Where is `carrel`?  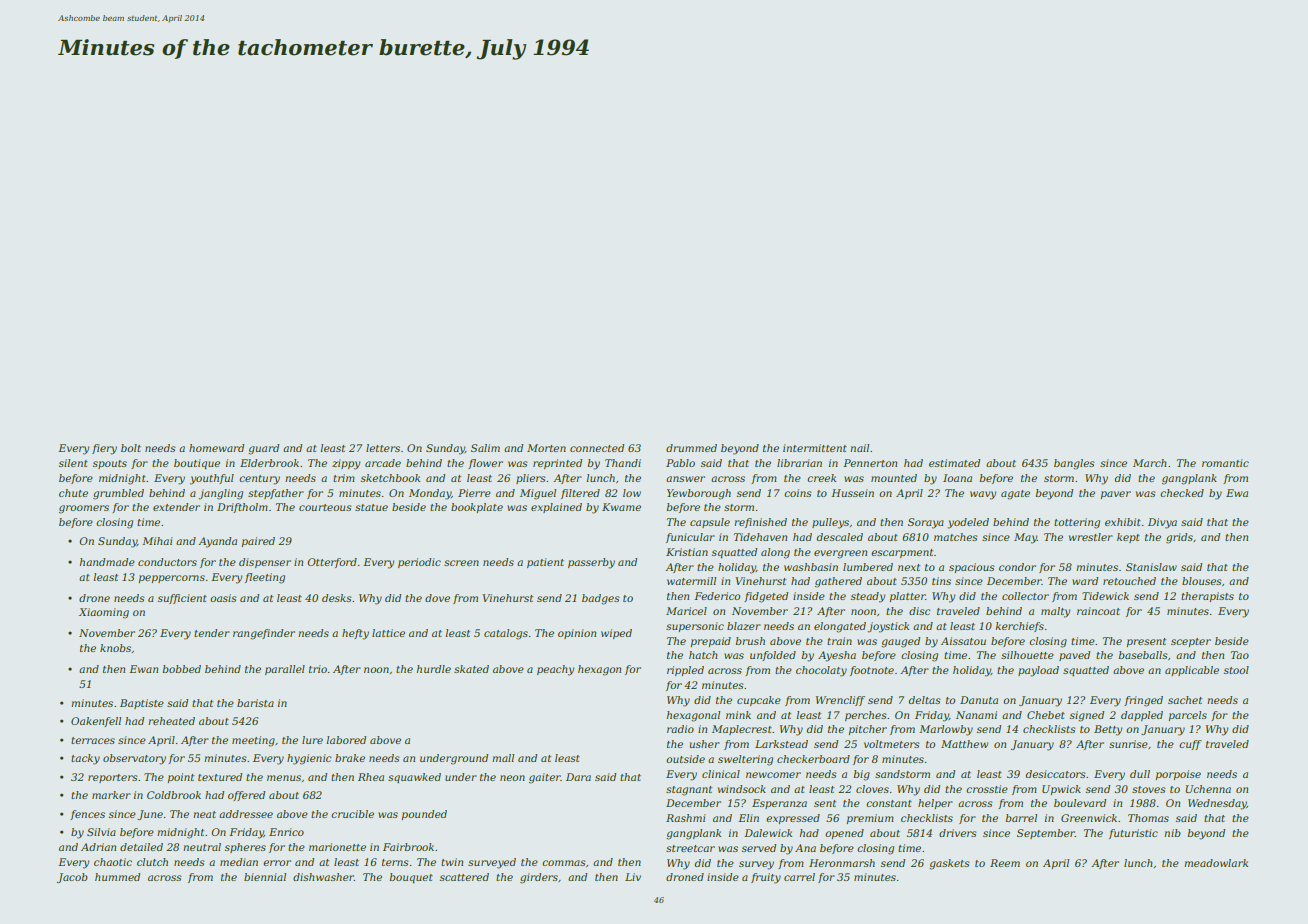
carrel is located at coordinates (799, 877).
